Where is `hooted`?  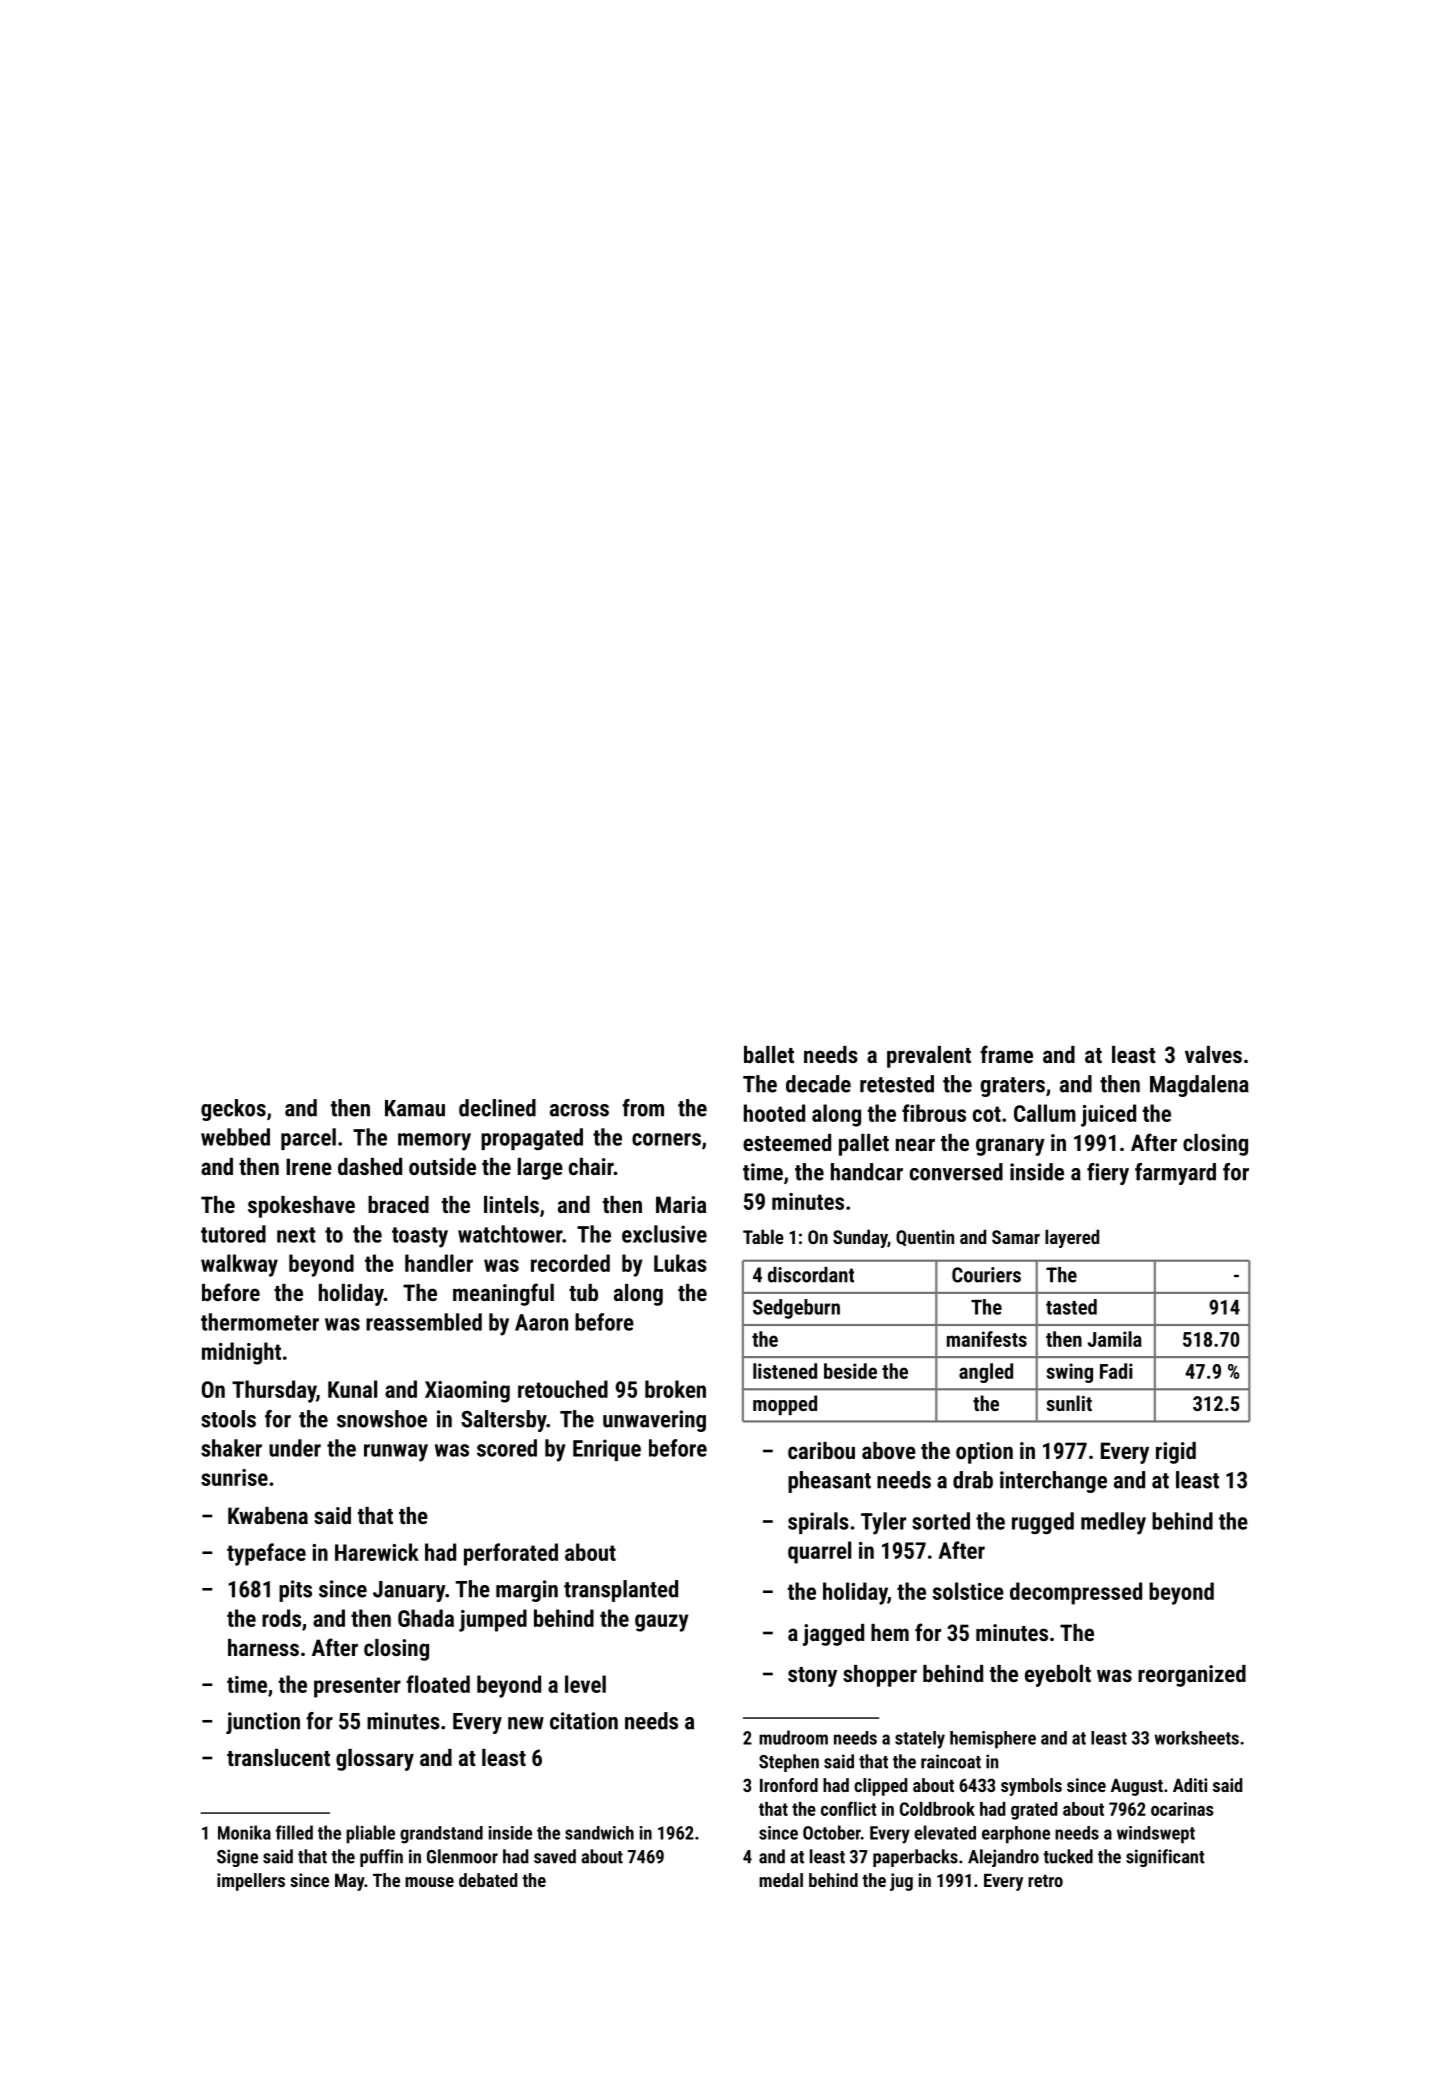 hooted is located at coordinates (774, 1113).
